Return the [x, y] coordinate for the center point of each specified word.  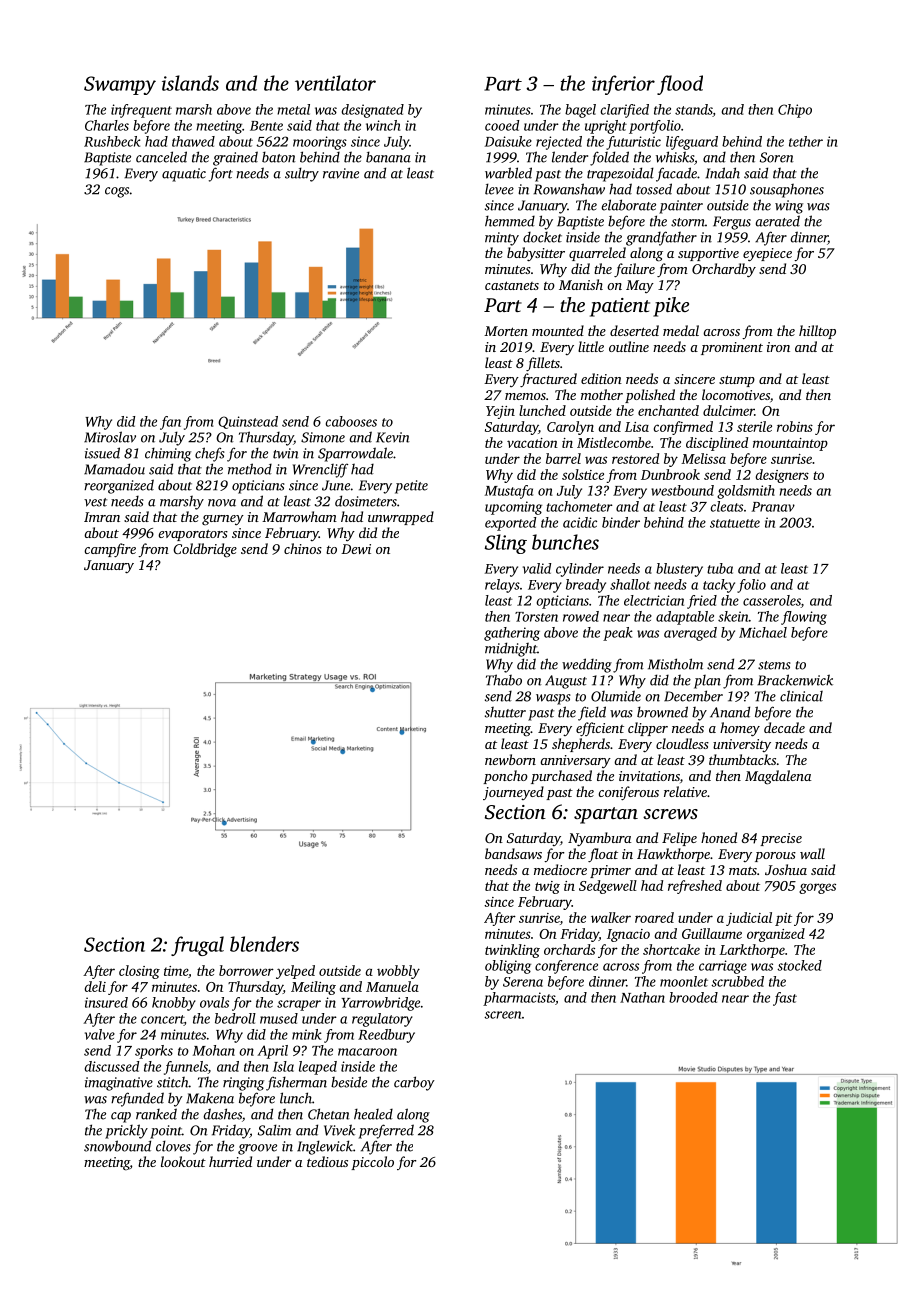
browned [662, 712]
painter [681, 207]
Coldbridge [205, 550]
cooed [502, 125]
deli [95, 986]
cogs [117, 192]
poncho [505, 777]
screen [502, 1015]
